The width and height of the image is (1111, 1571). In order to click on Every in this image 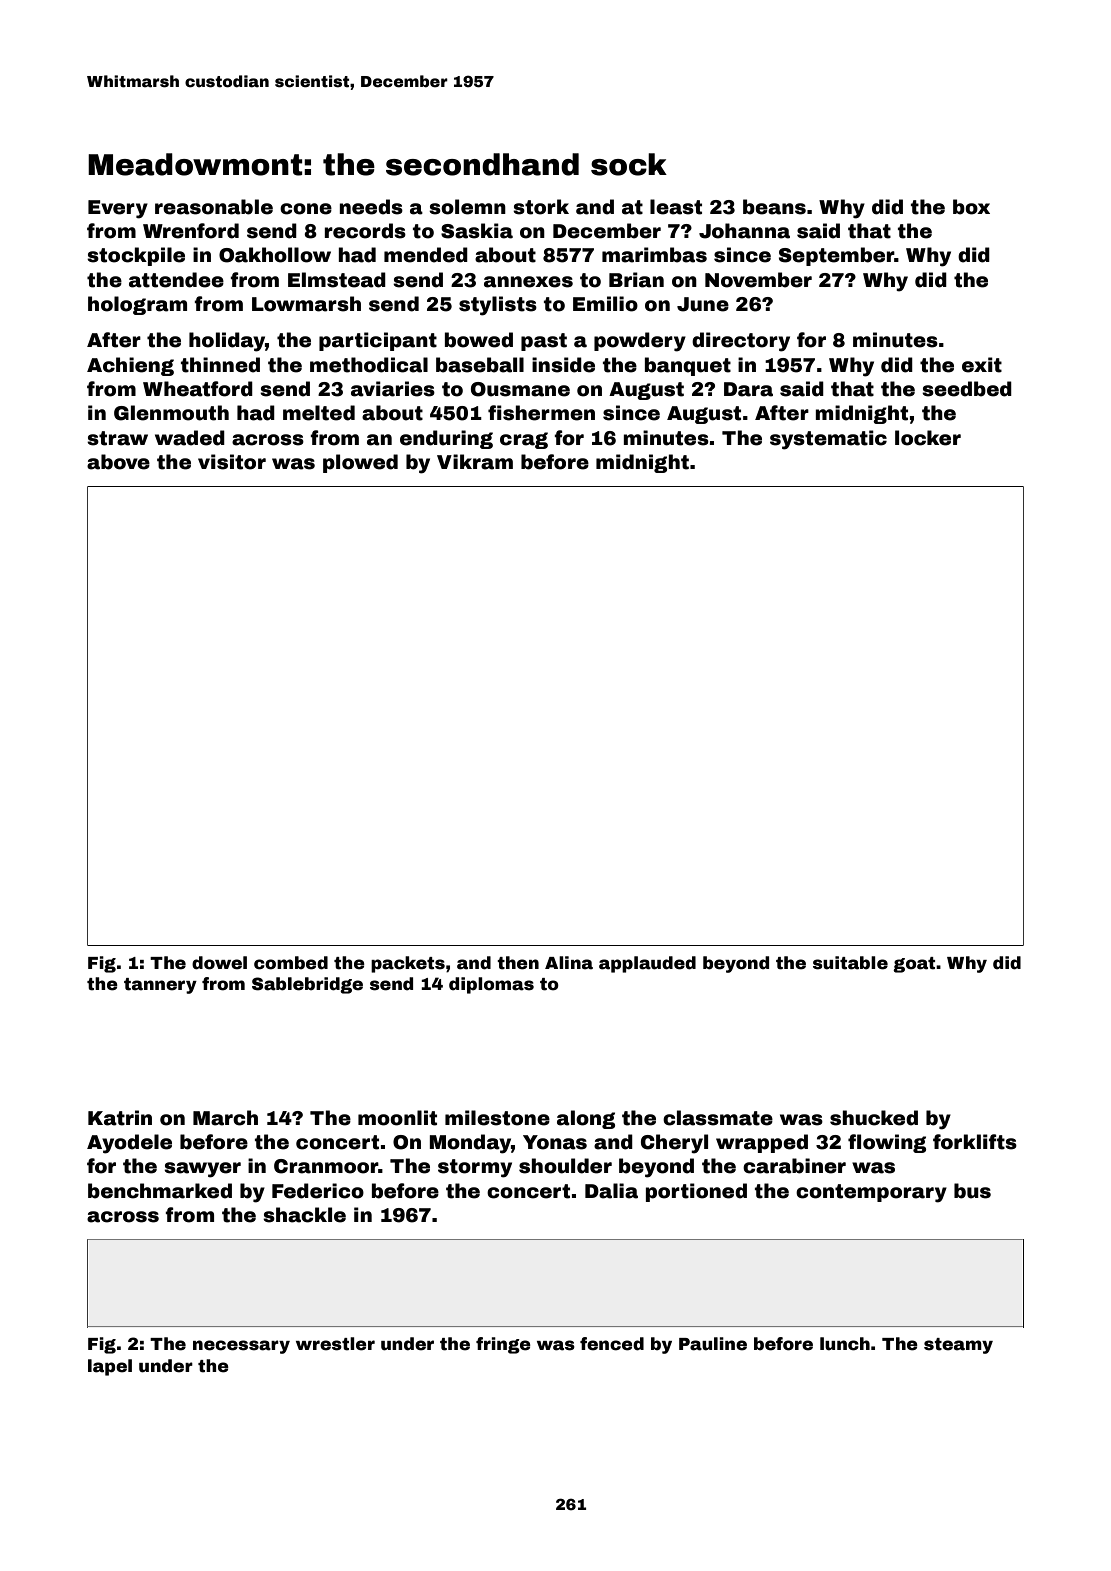, I will do `click(118, 209)`.
